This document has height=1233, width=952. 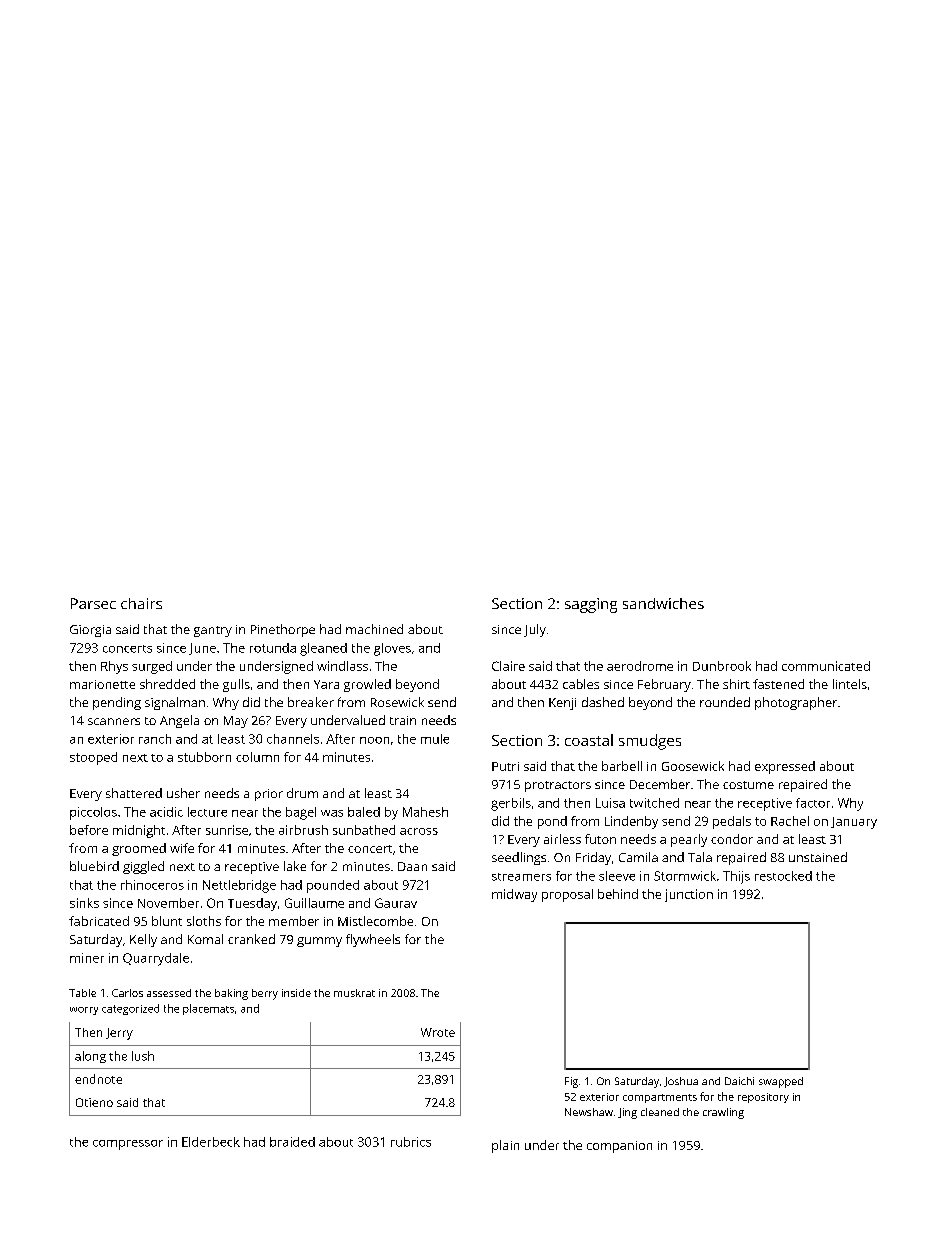 What do you see at coordinates (134, 793) in the document?
I see `shattered` at bounding box center [134, 793].
